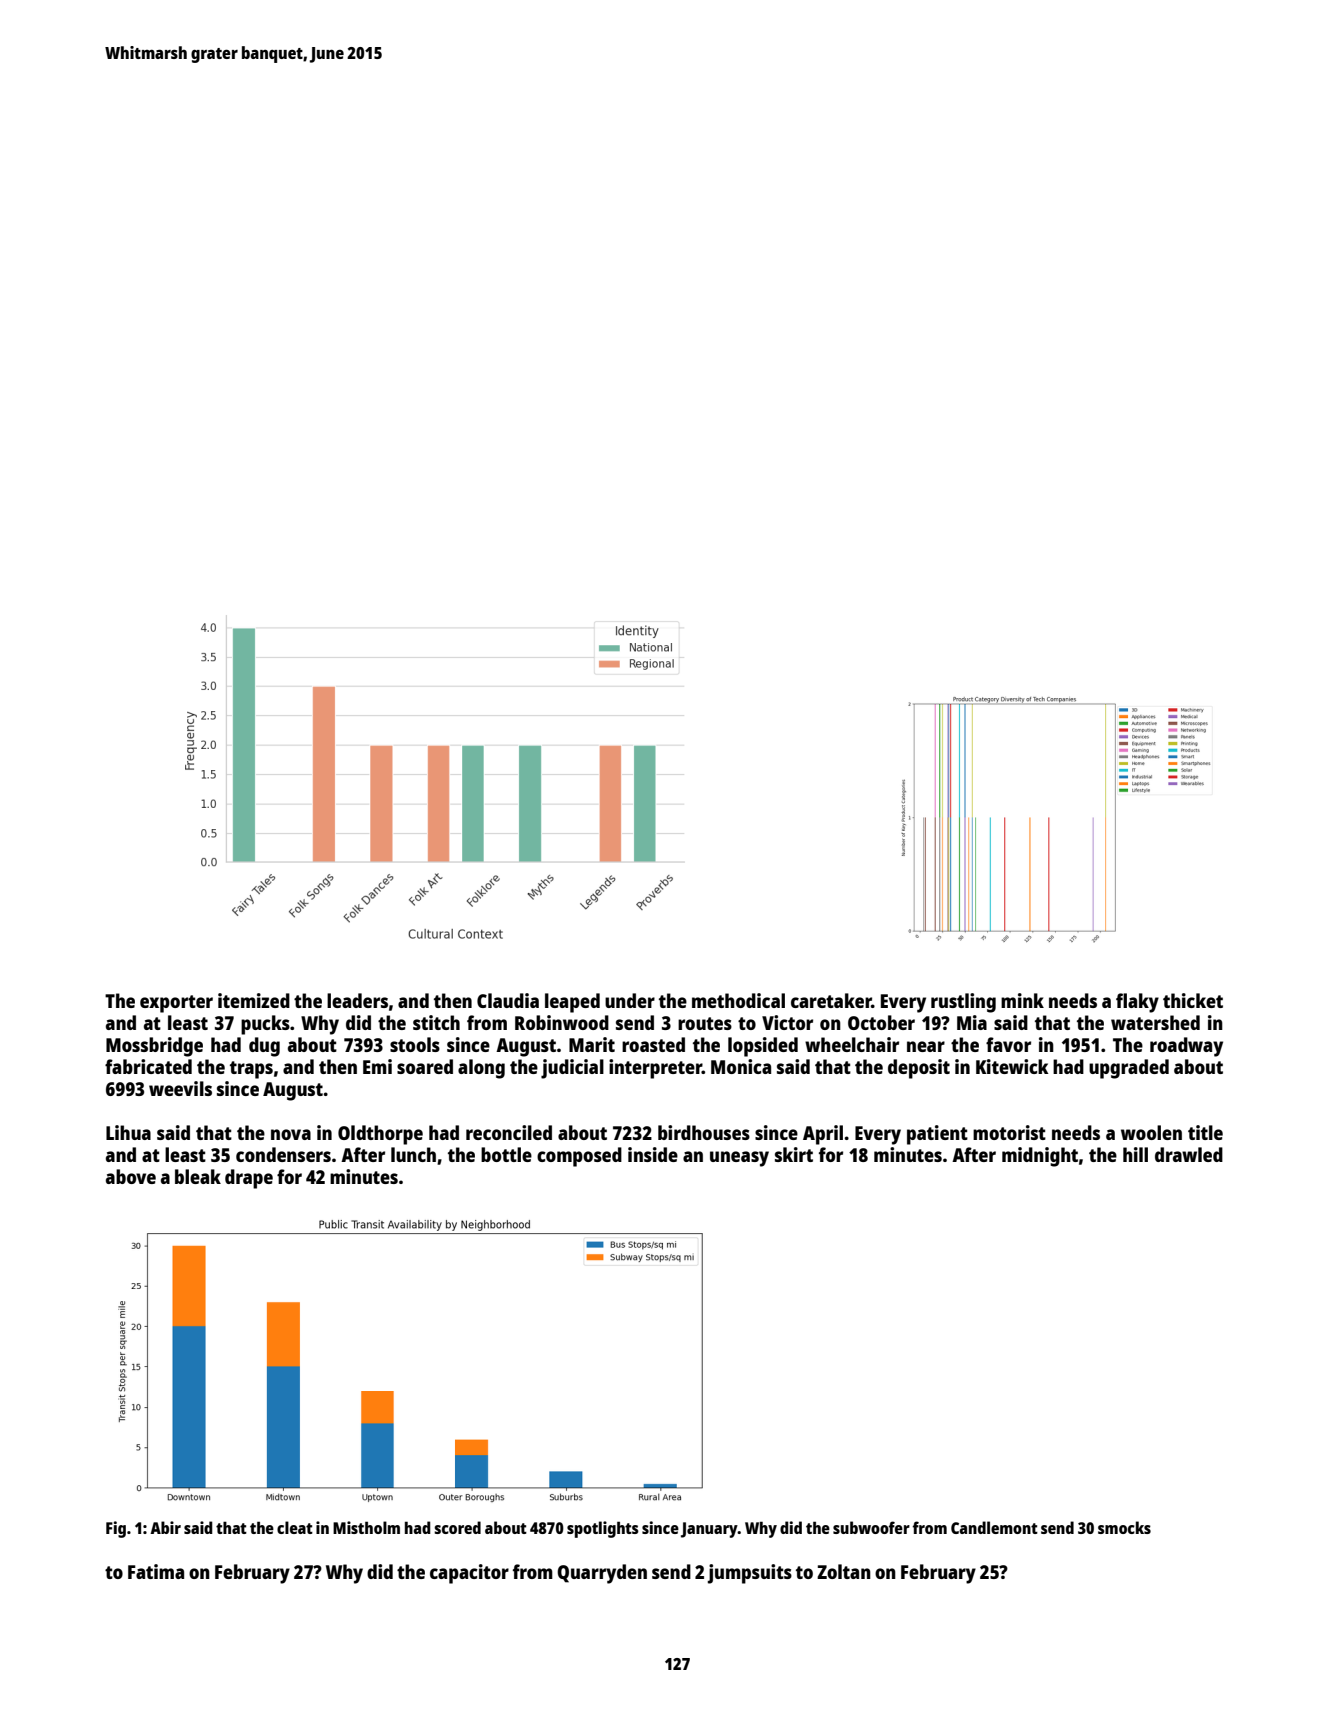  I want to click on smocks, so click(1124, 1527).
